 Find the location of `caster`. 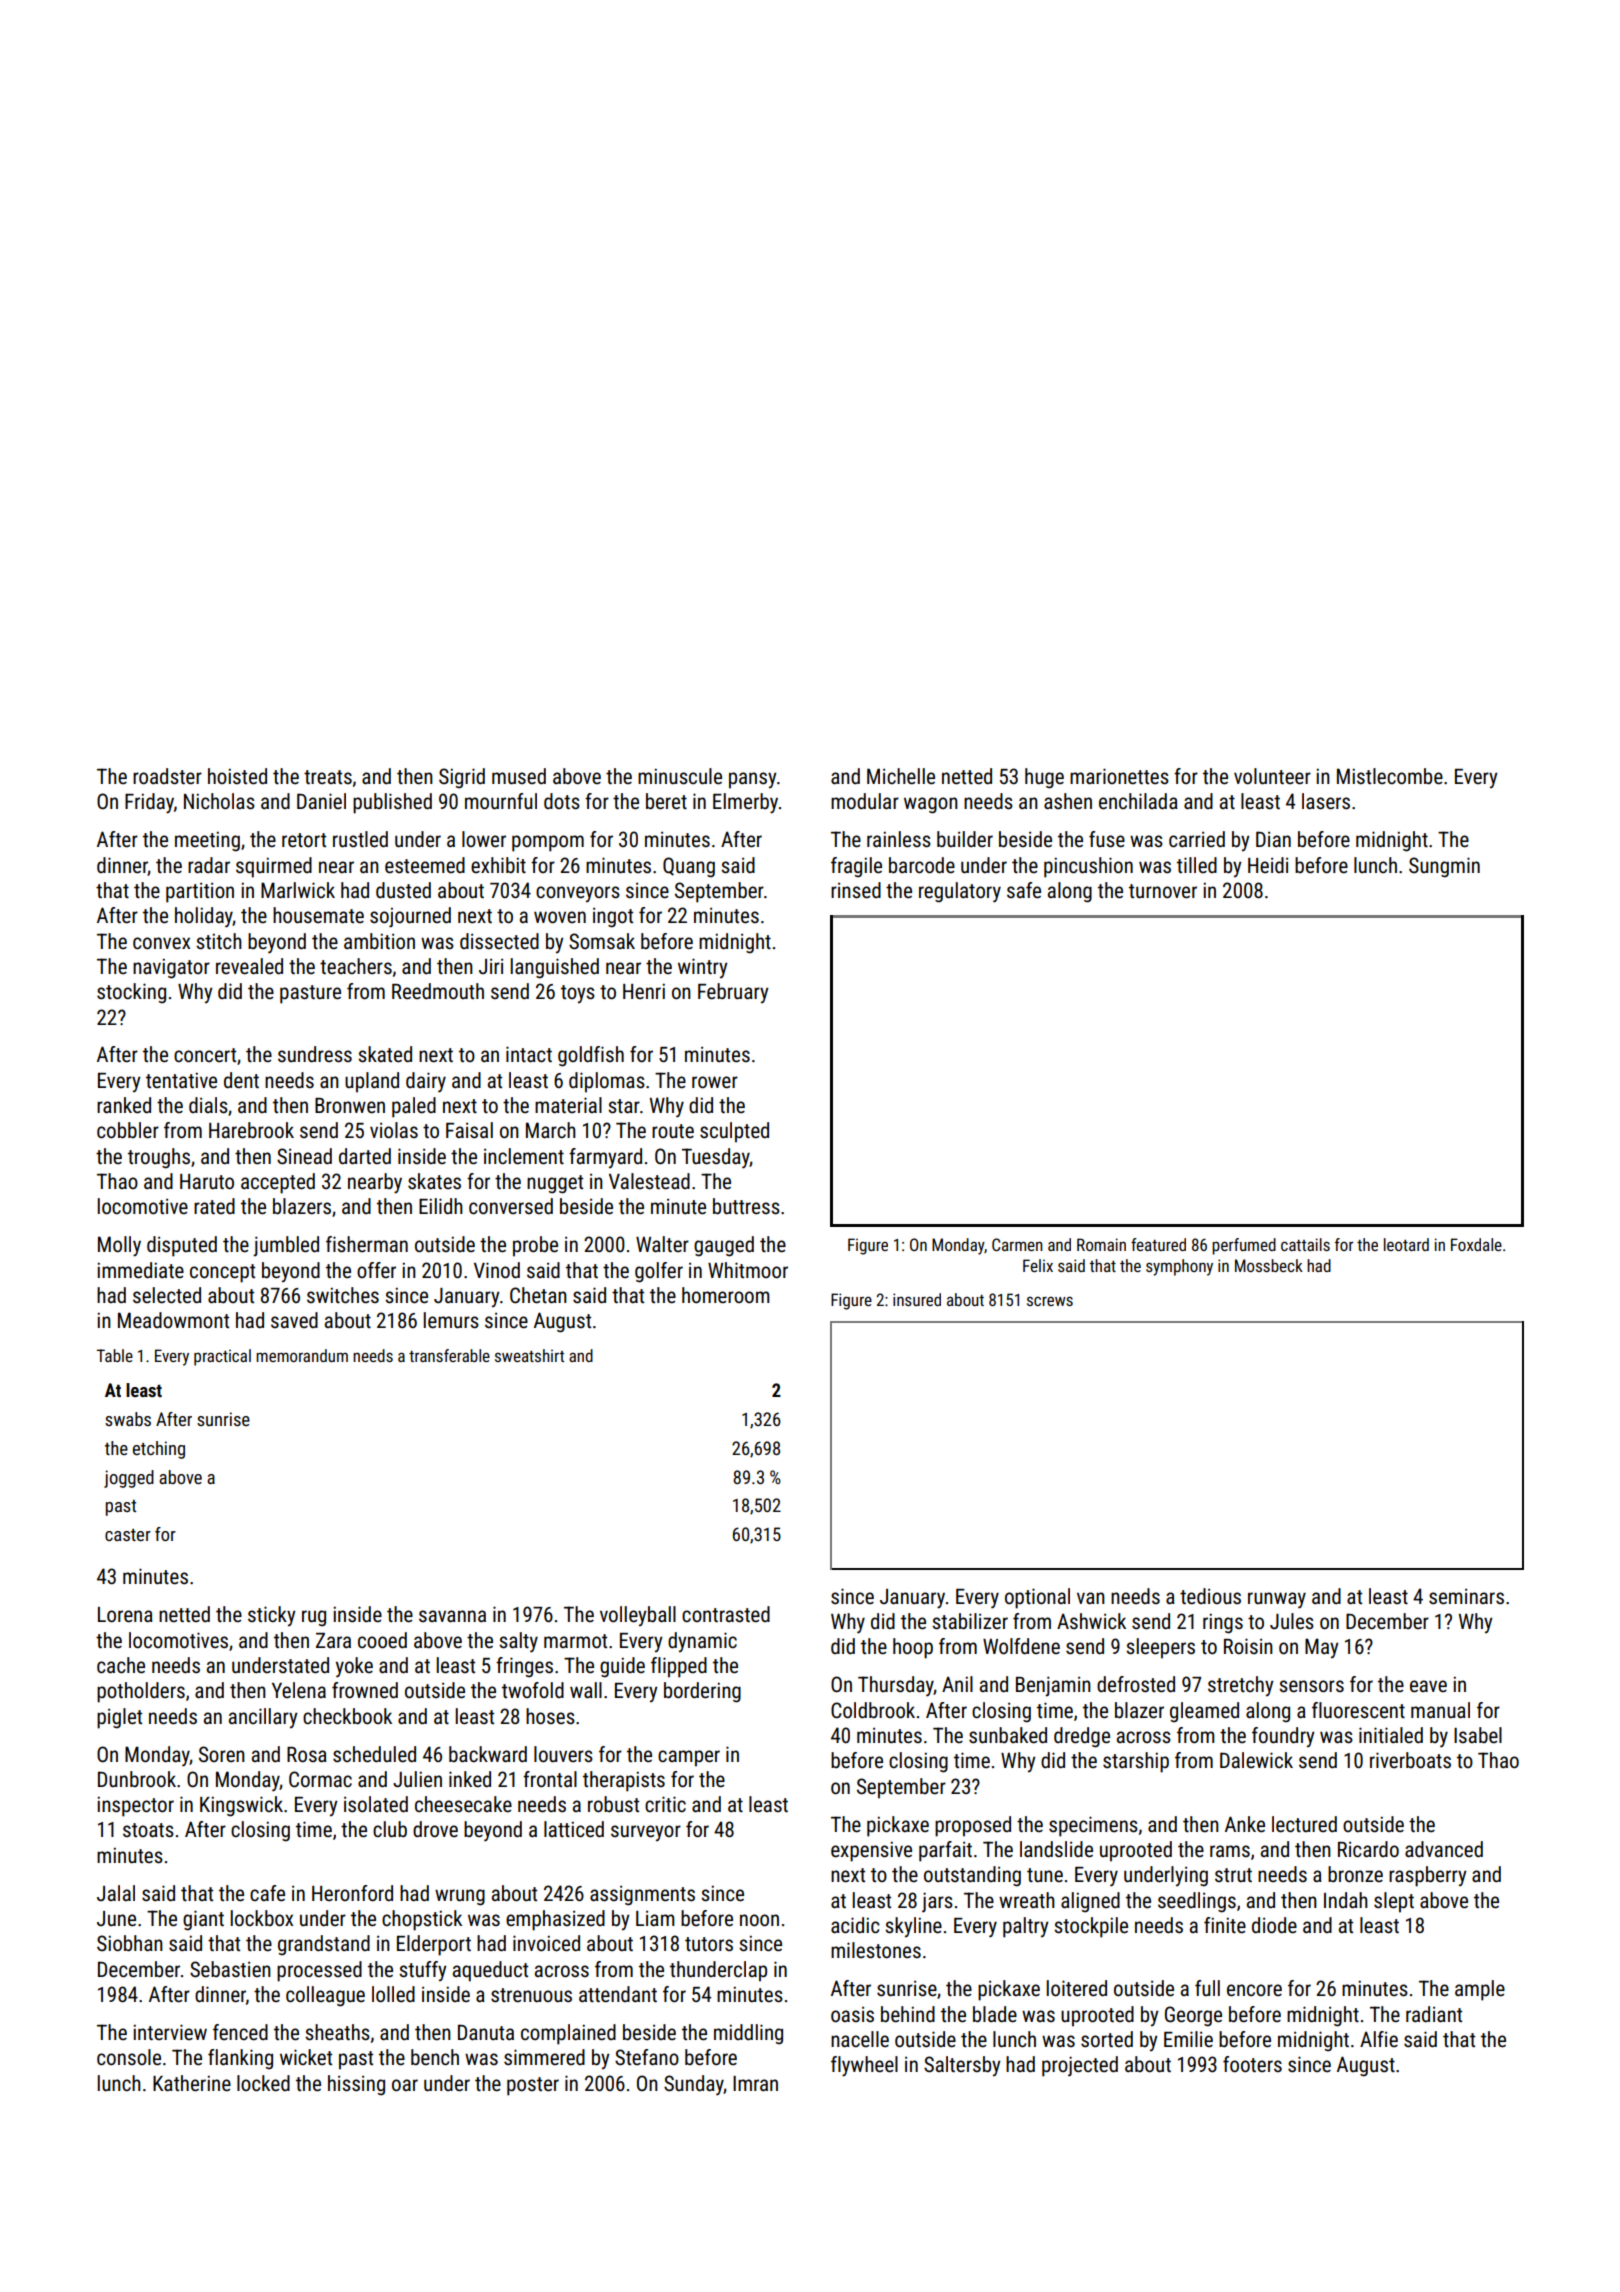

caster is located at coordinates (128, 1535).
